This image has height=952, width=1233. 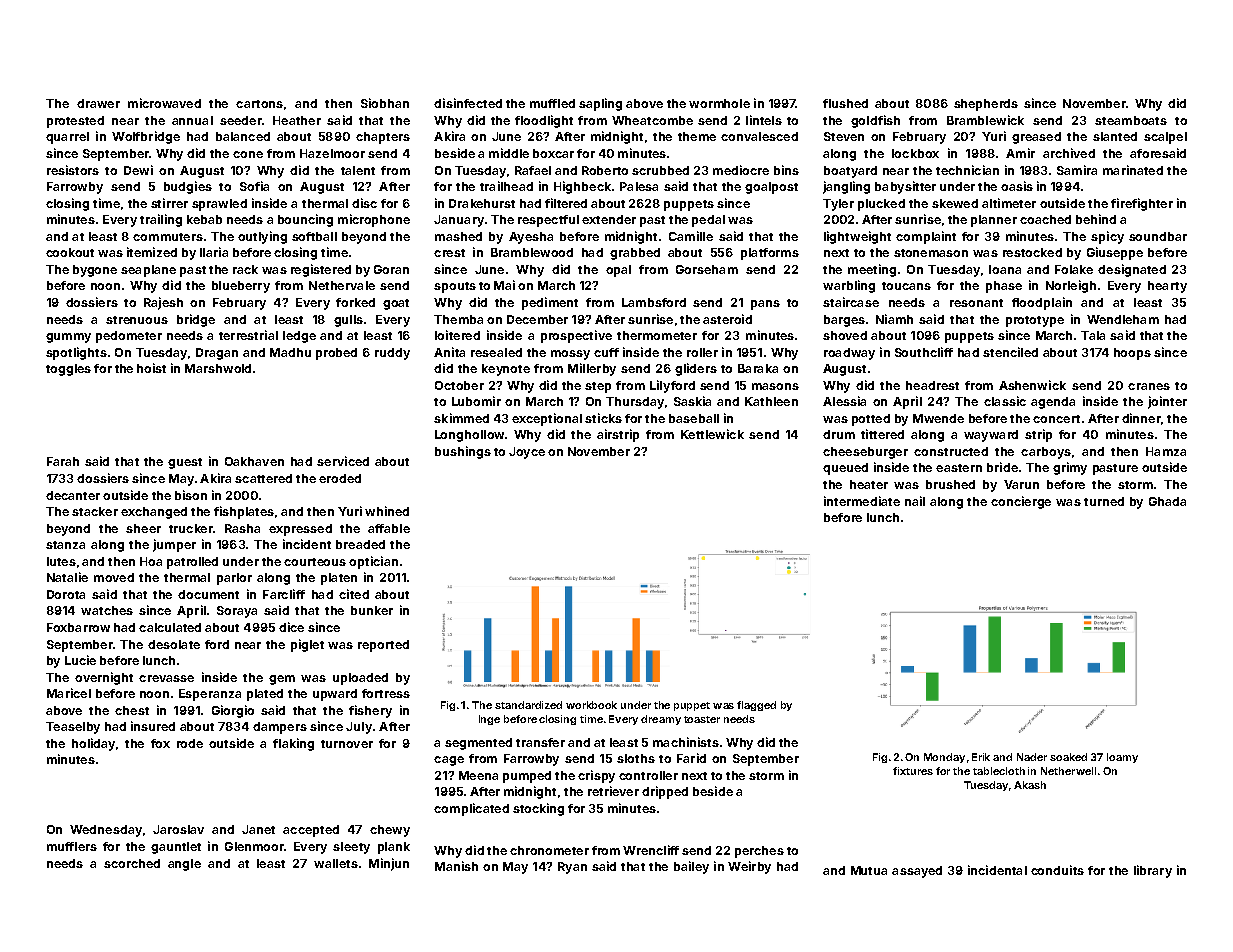 What do you see at coordinates (509, 153) in the image?
I see `middle` at bounding box center [509, 153].
